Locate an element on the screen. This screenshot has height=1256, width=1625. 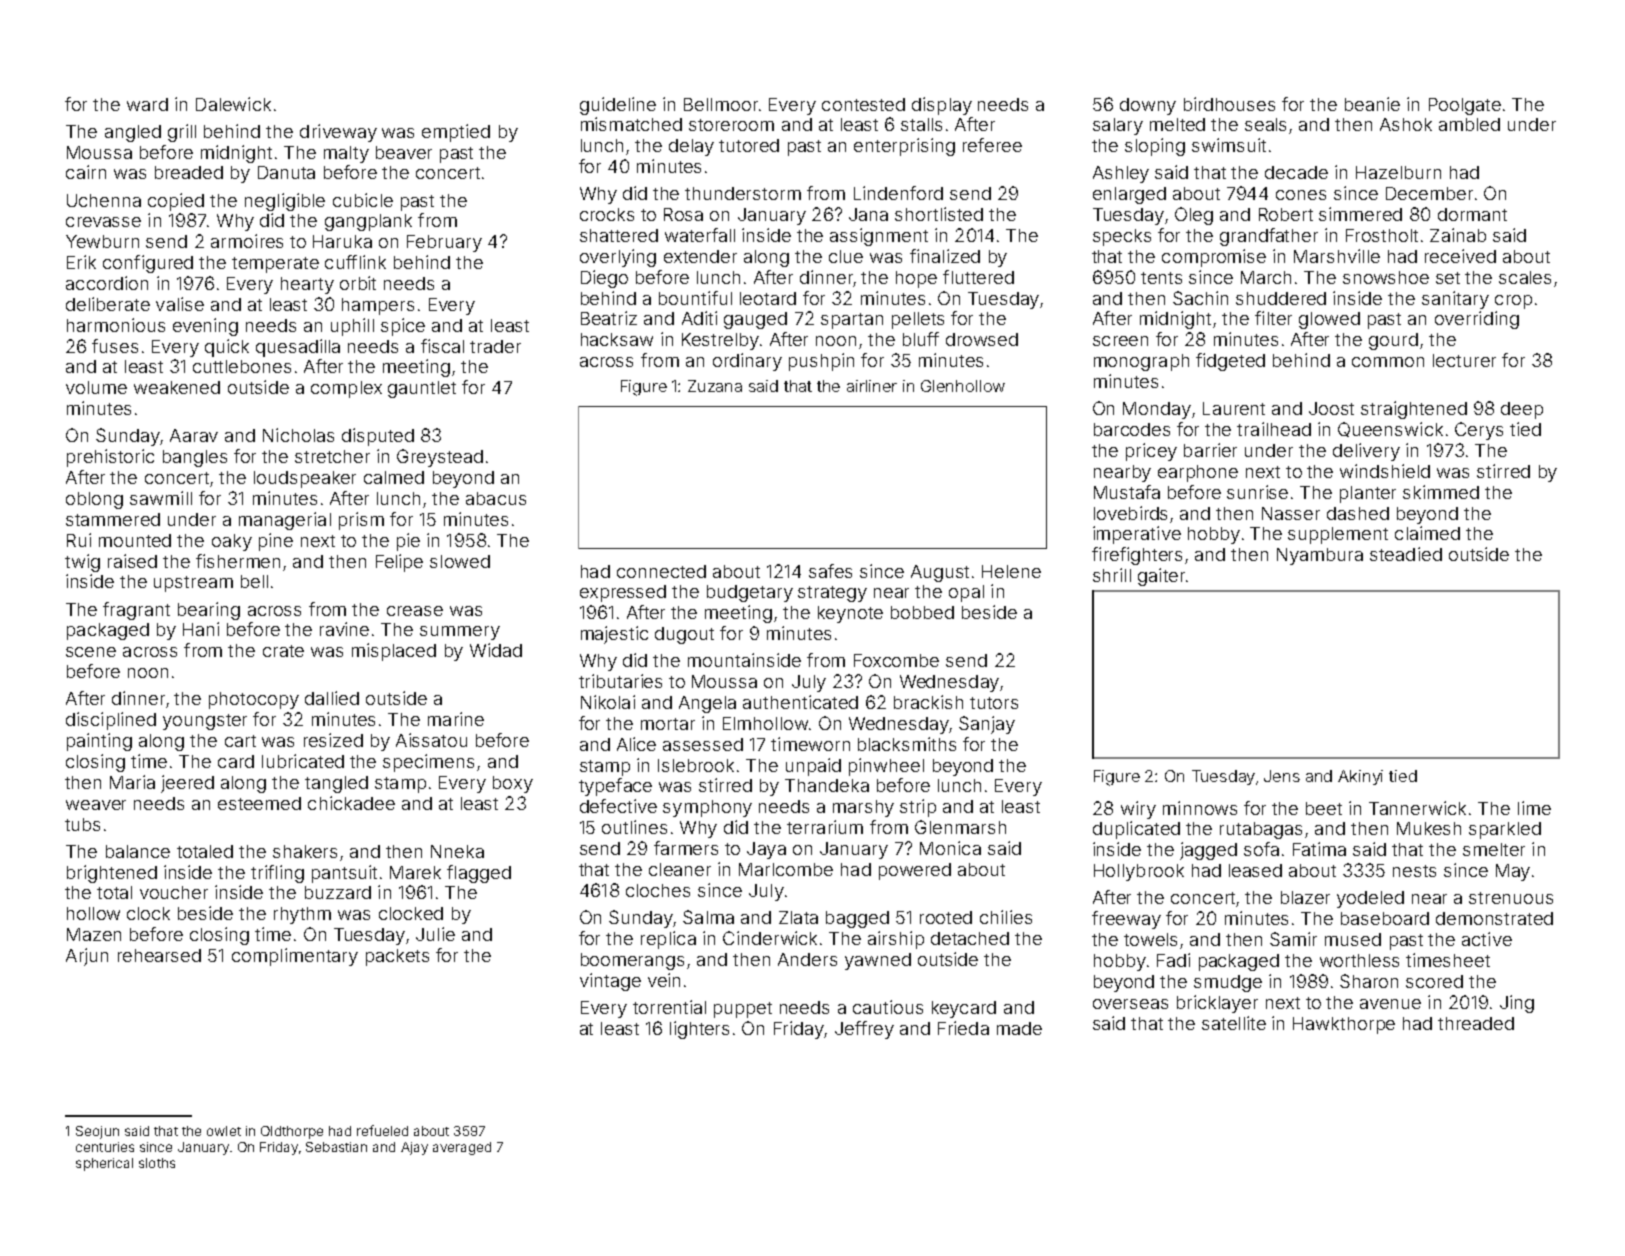
cleaner is located at coordinates (680, 869).
